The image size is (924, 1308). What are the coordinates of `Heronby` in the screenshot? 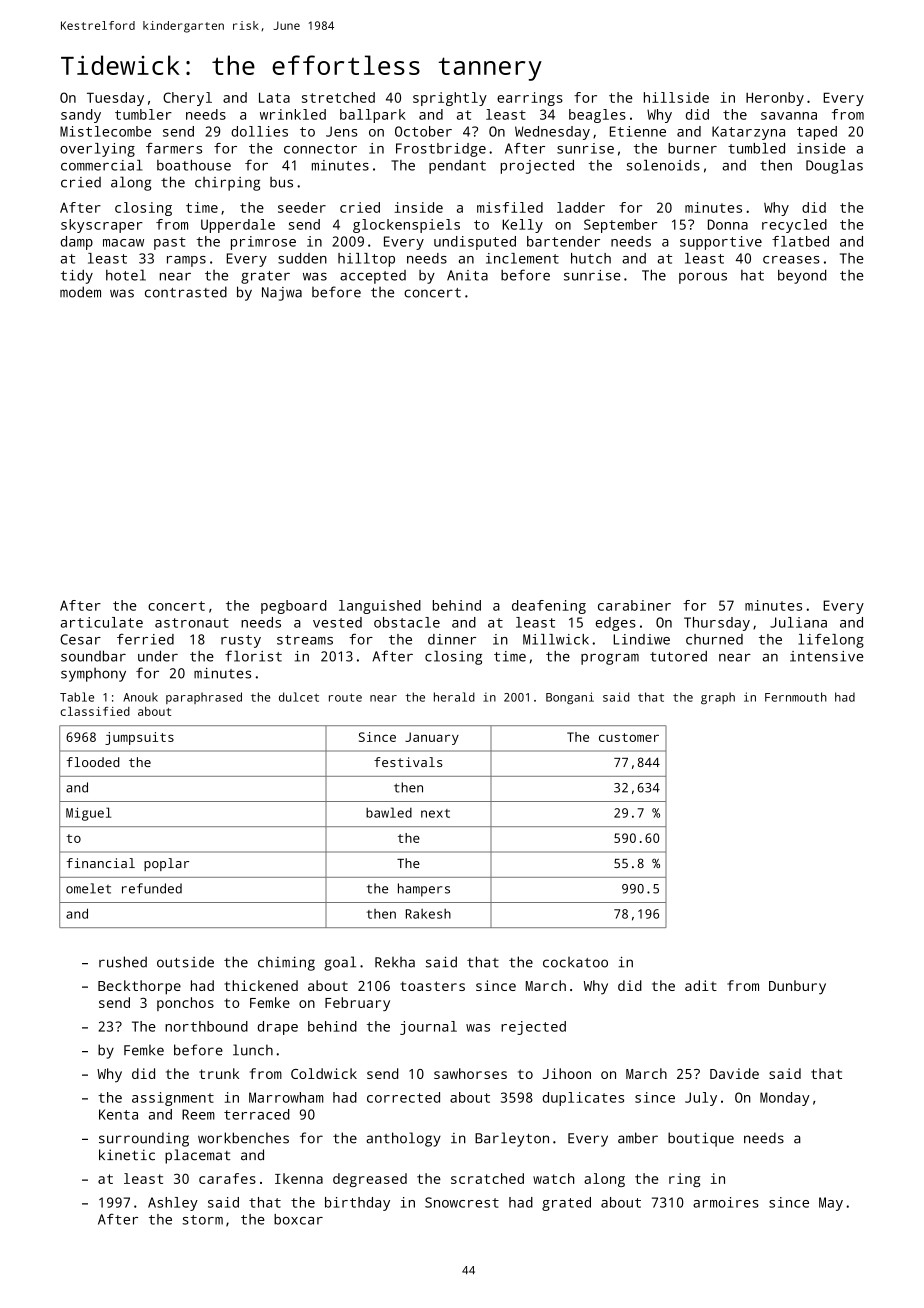 It's located at (775, 99).
